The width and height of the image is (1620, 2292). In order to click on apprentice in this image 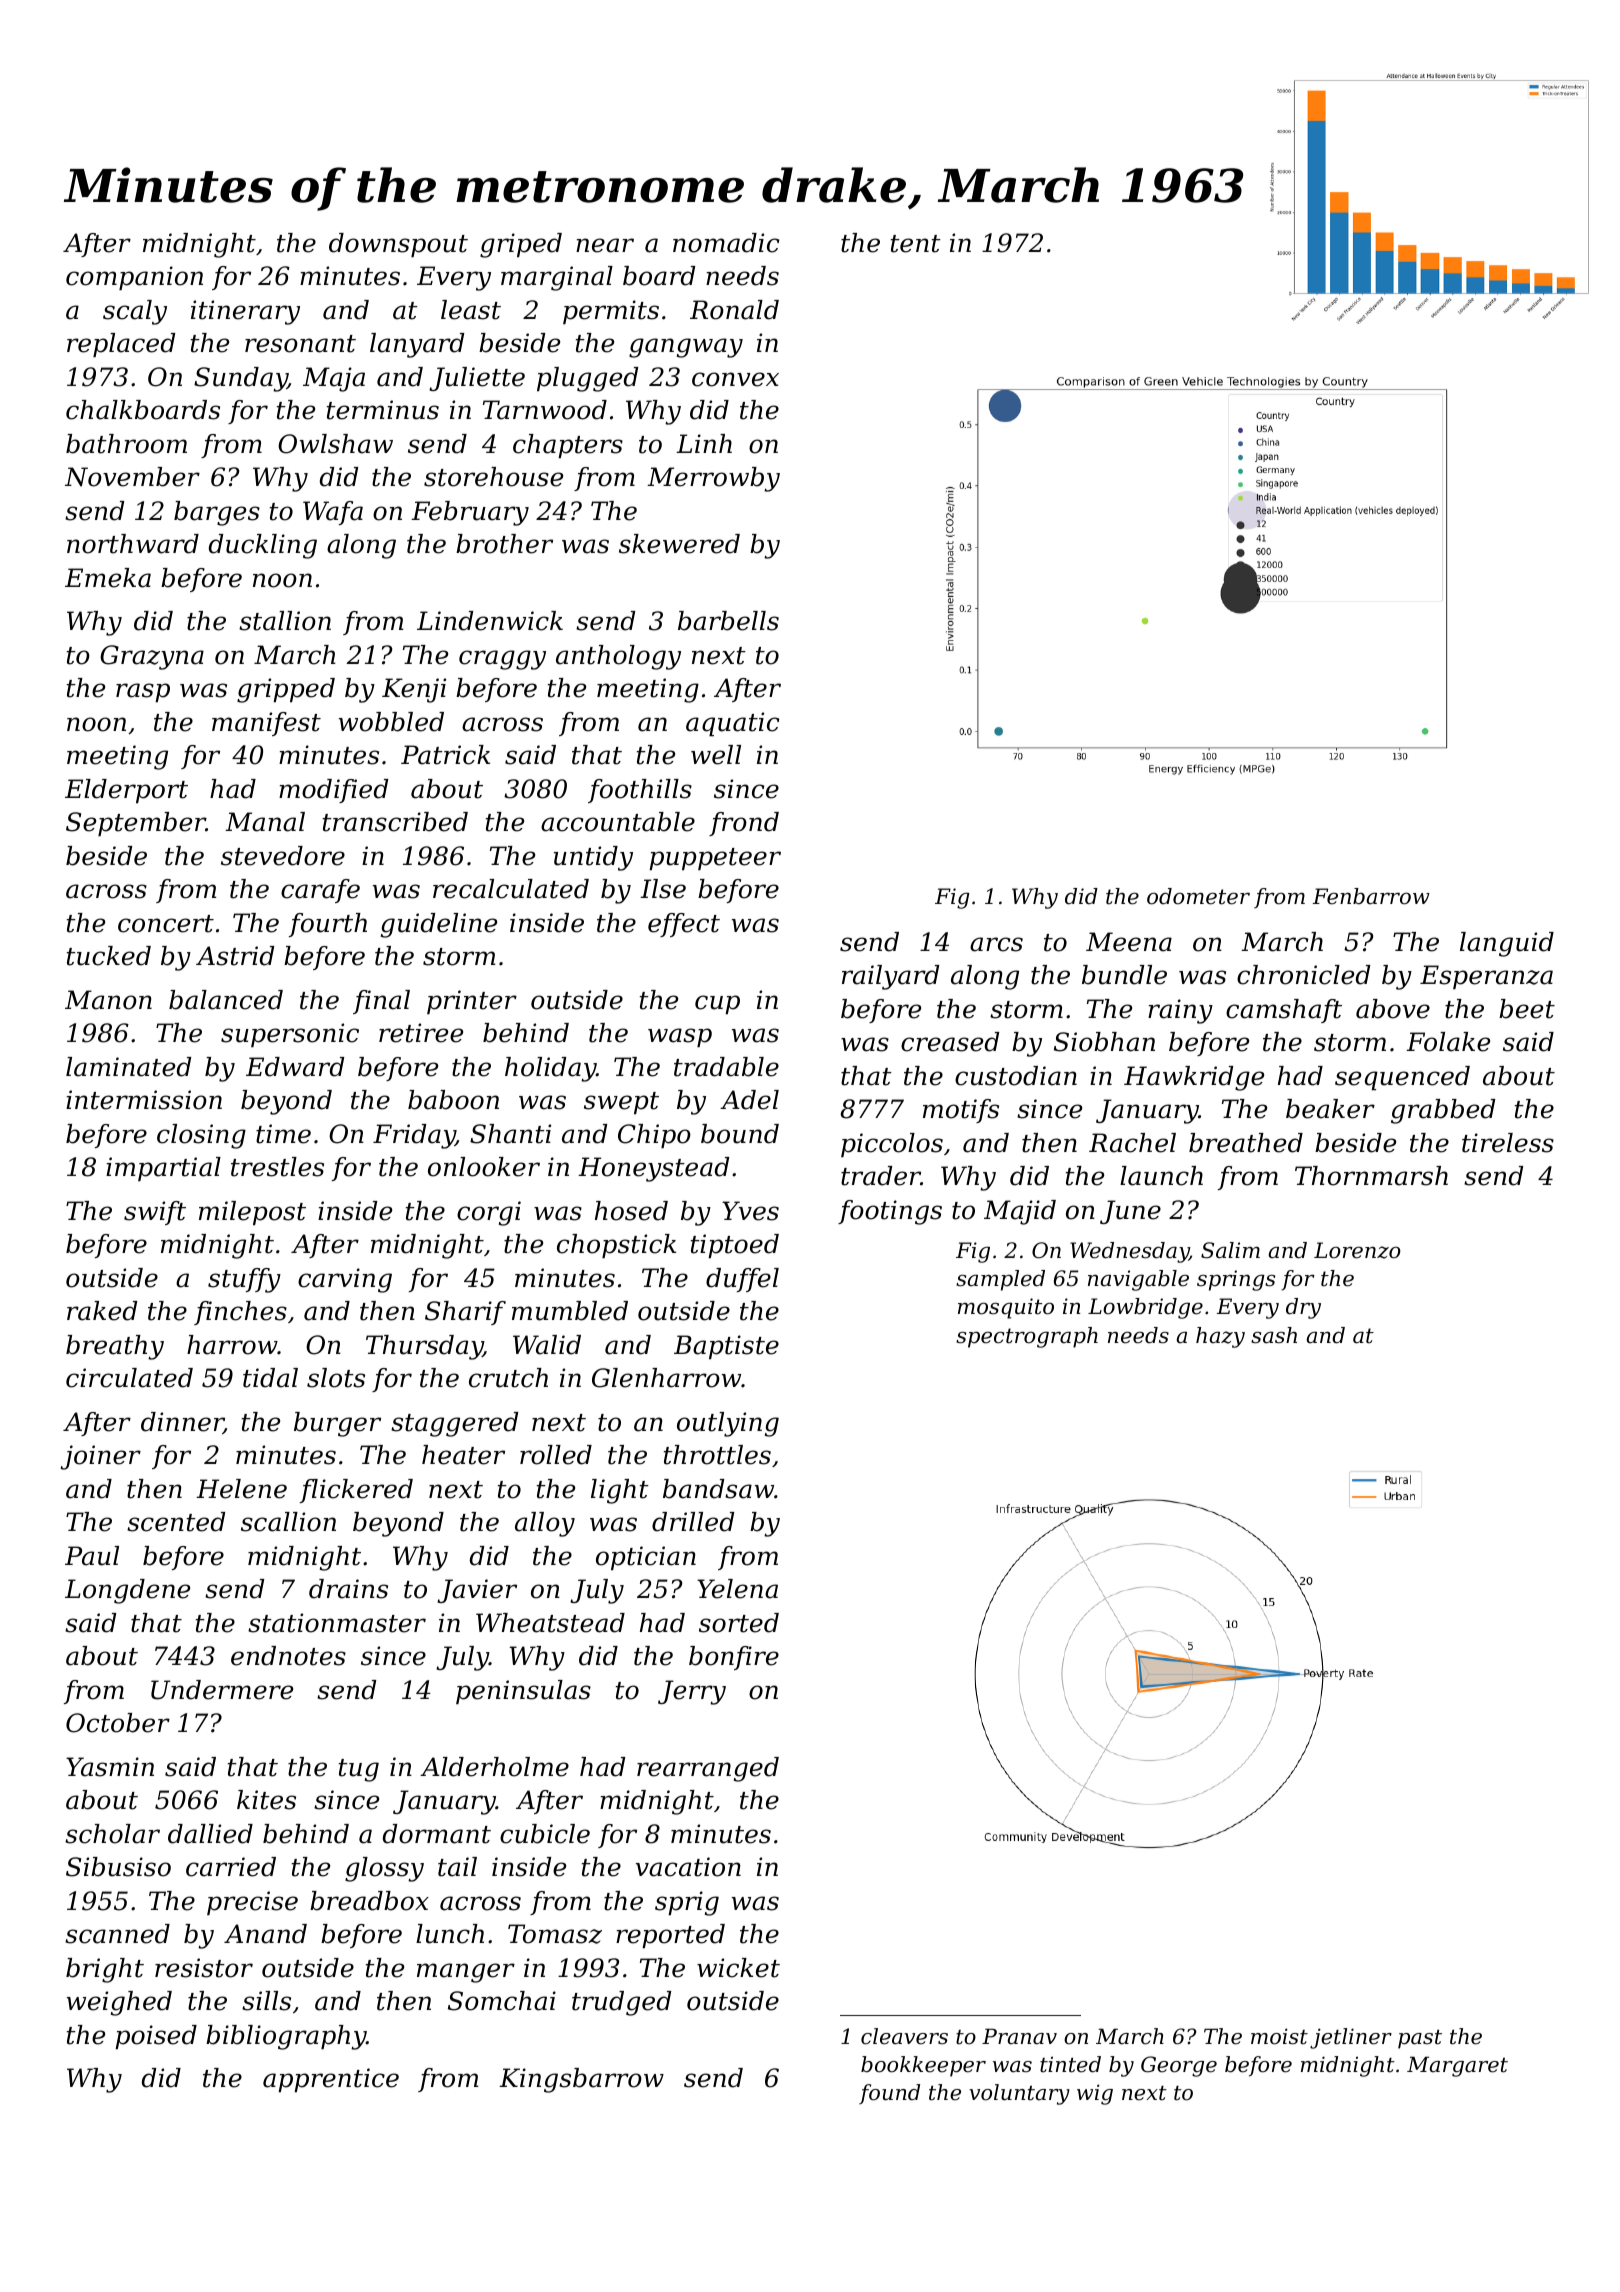, I will do `click(331, 2080)`.
